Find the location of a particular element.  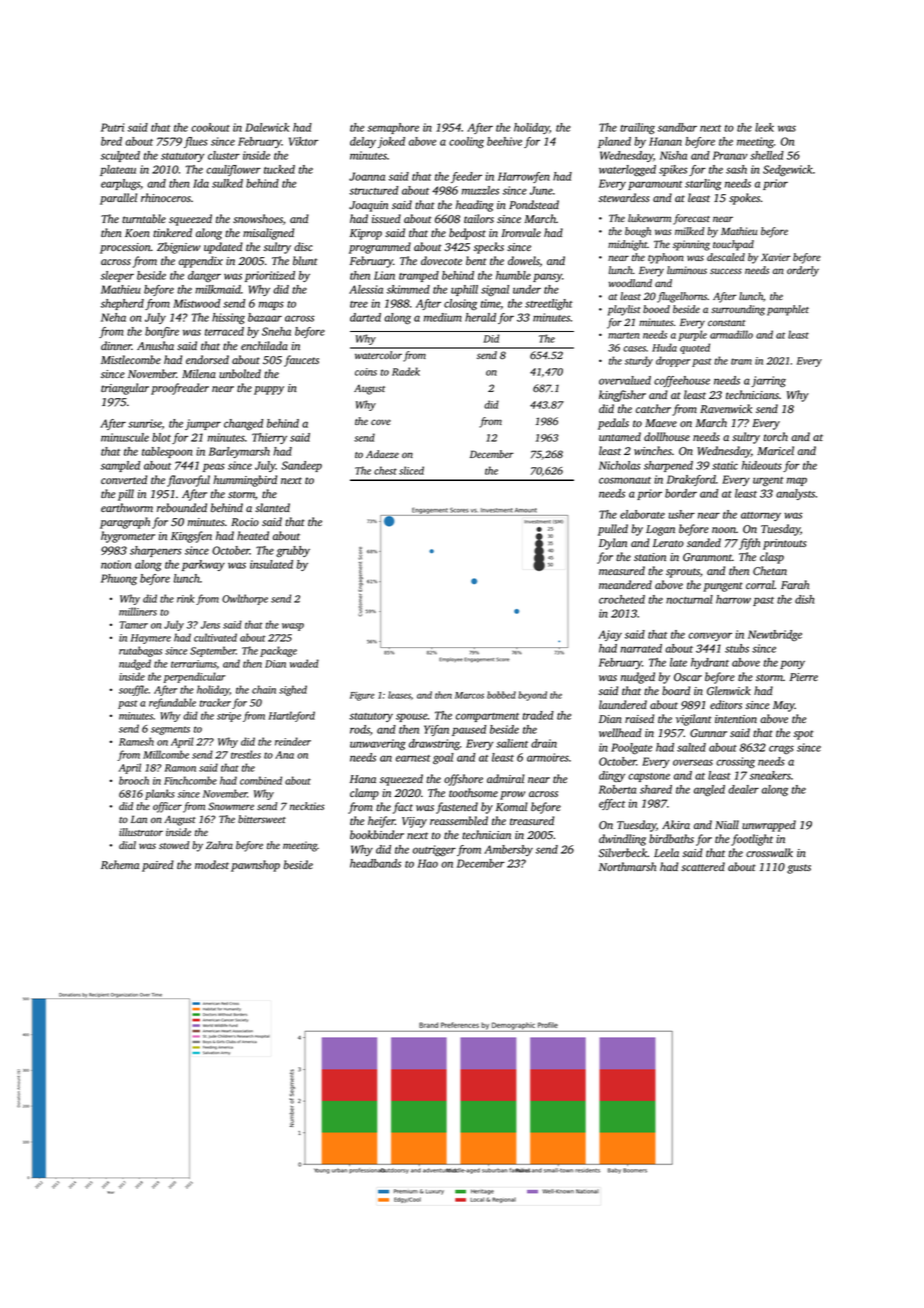

pulled is located at coordinates (613, 530).
